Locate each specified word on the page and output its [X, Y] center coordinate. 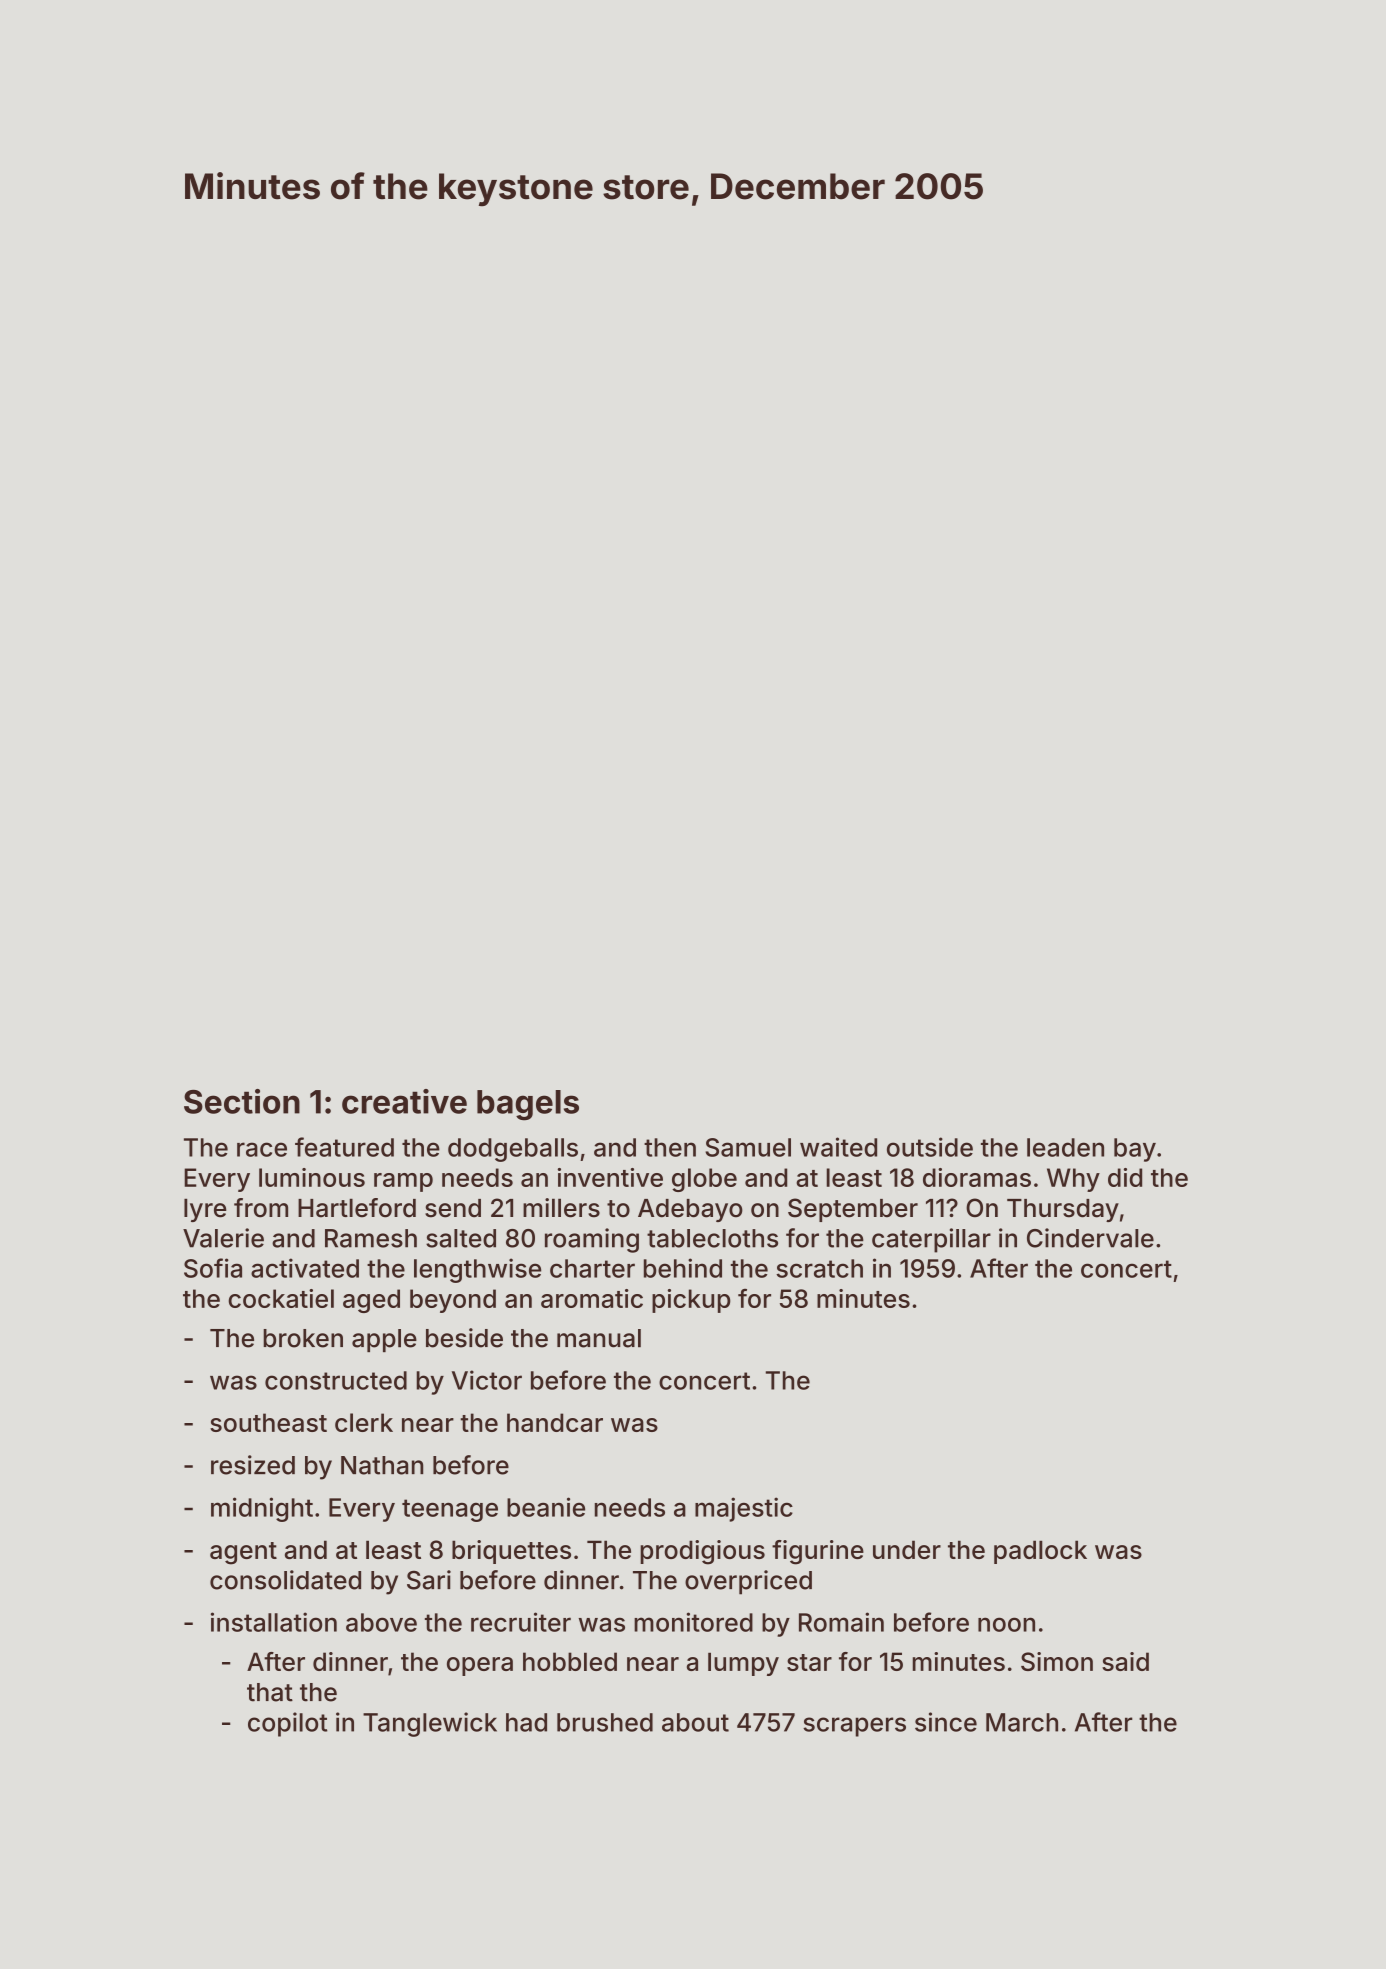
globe [704, 1180]
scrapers [854, 1727]
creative [404, 1101]
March [1022, 1722]
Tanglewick [430, 1724]
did [1125, 1177]
